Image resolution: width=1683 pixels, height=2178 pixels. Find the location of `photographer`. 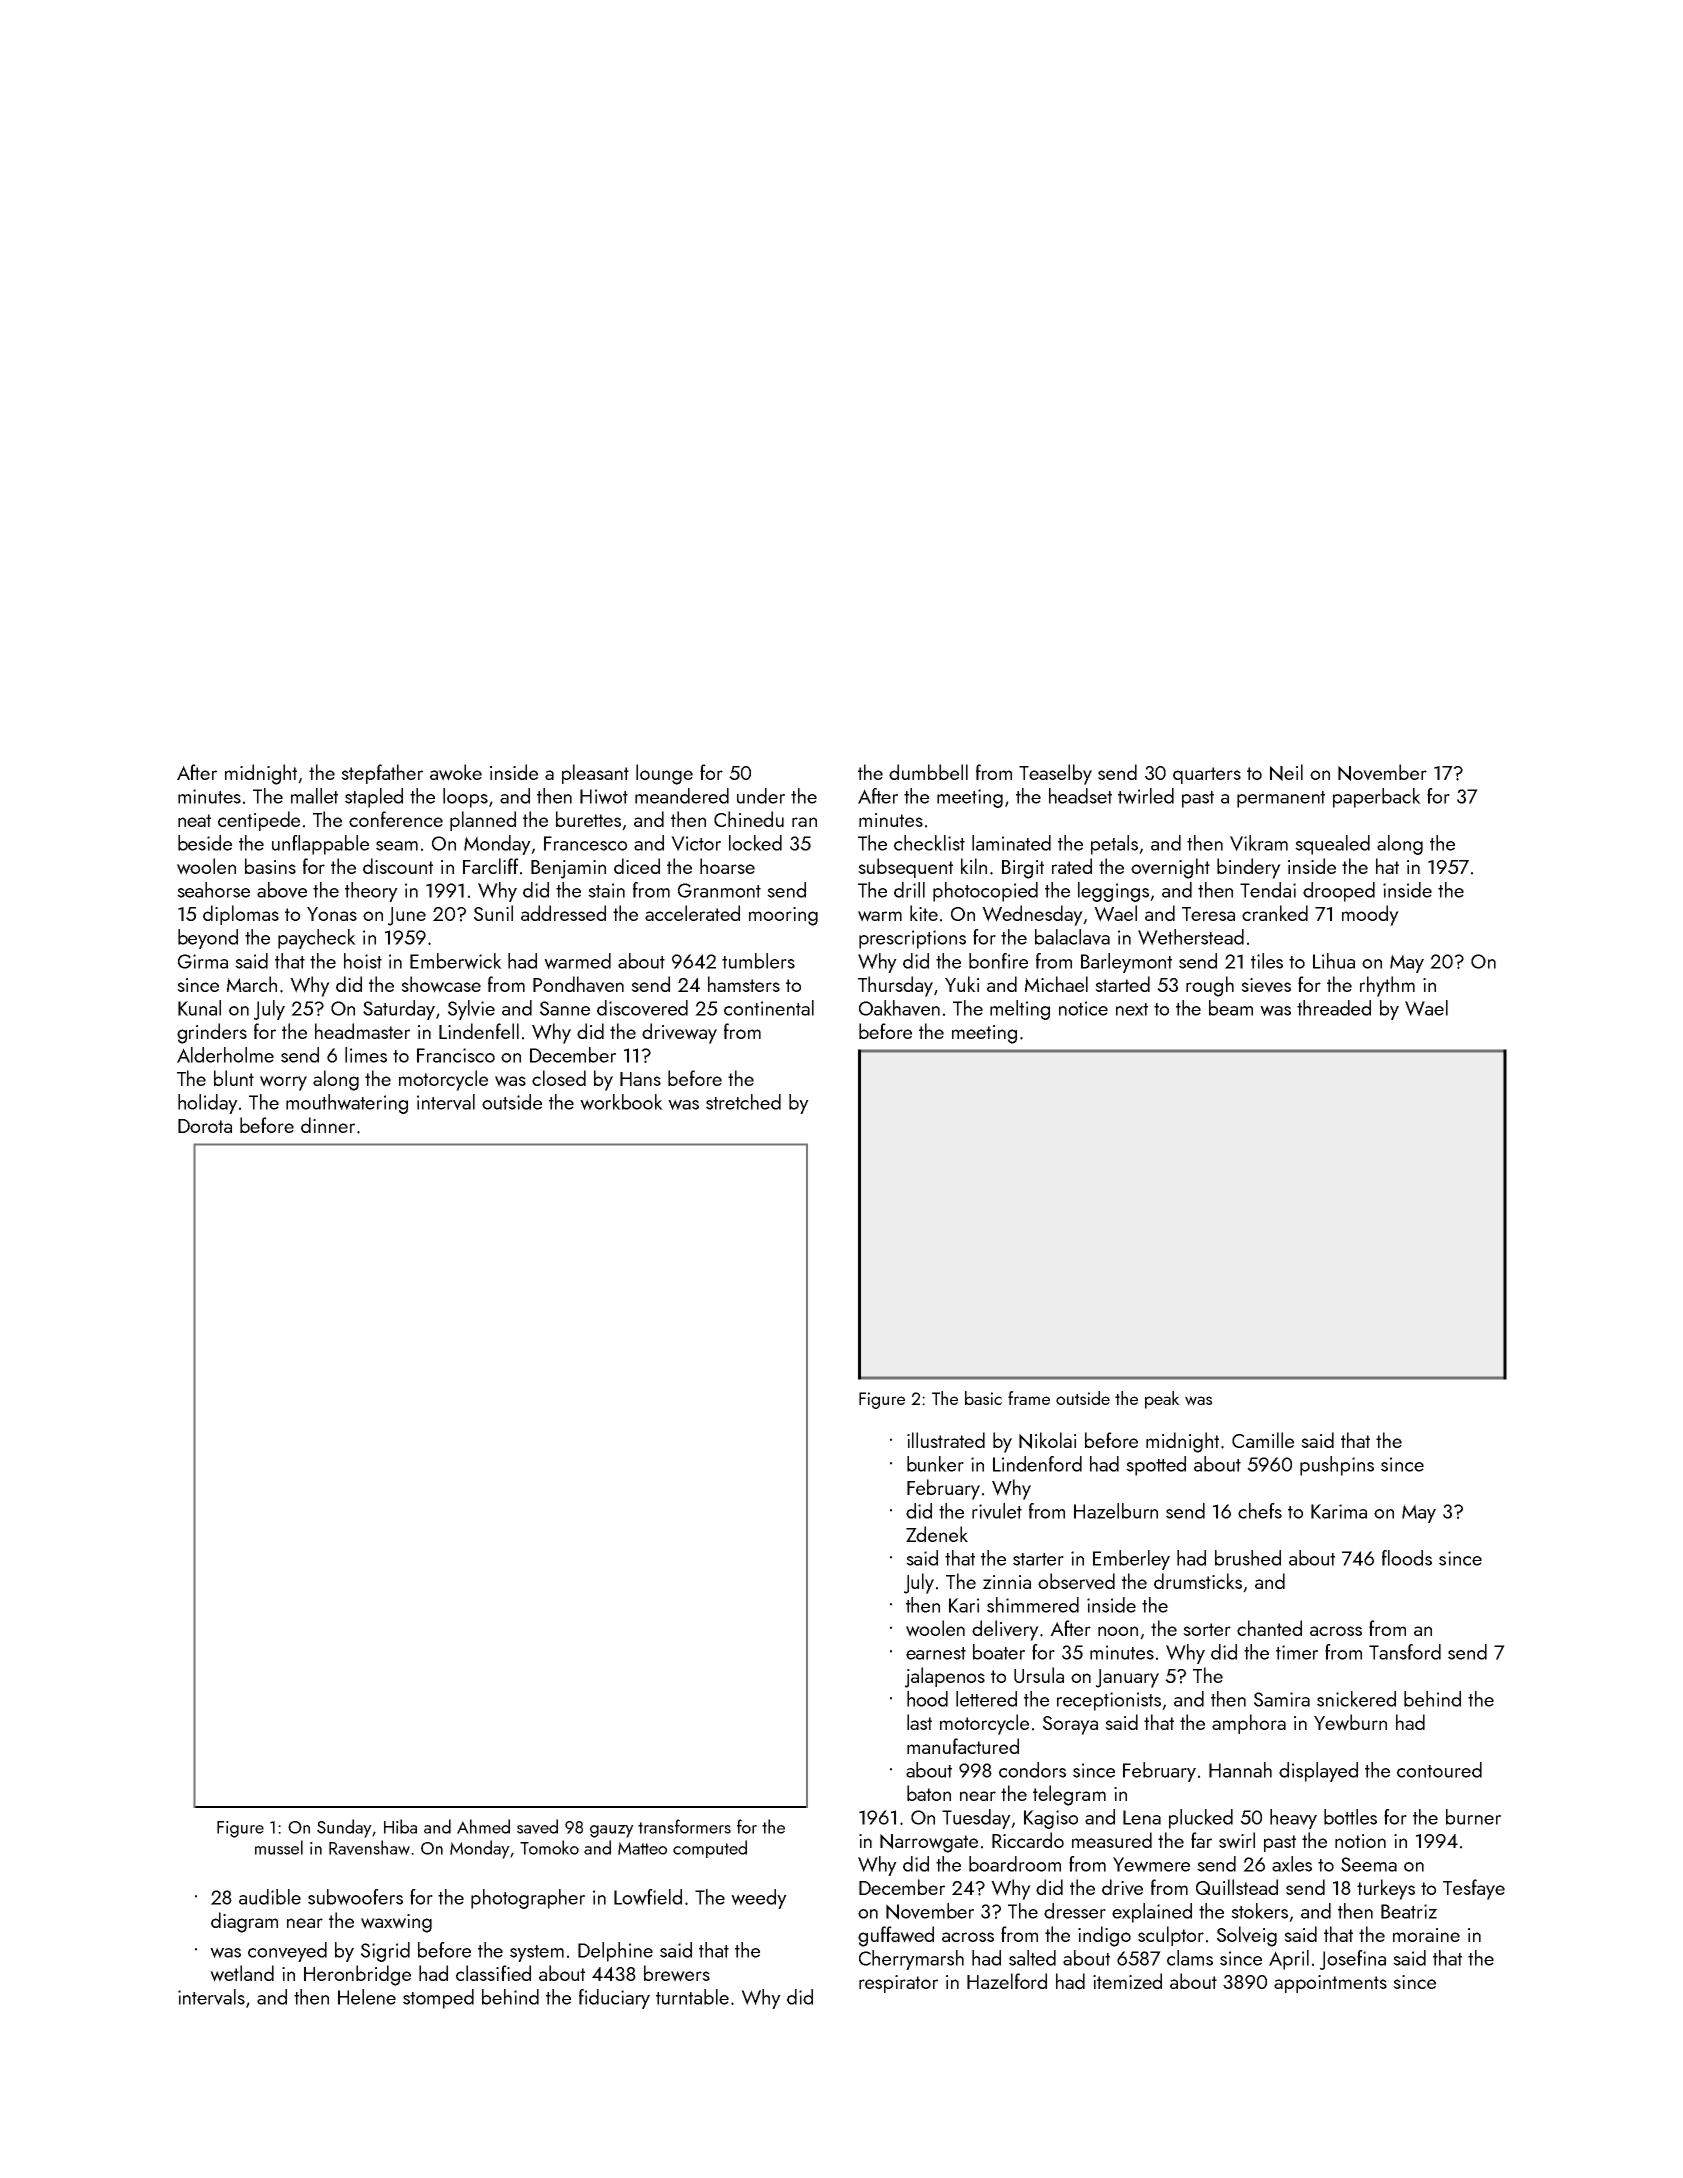

photographer is located at coordinates (528, 1899).
